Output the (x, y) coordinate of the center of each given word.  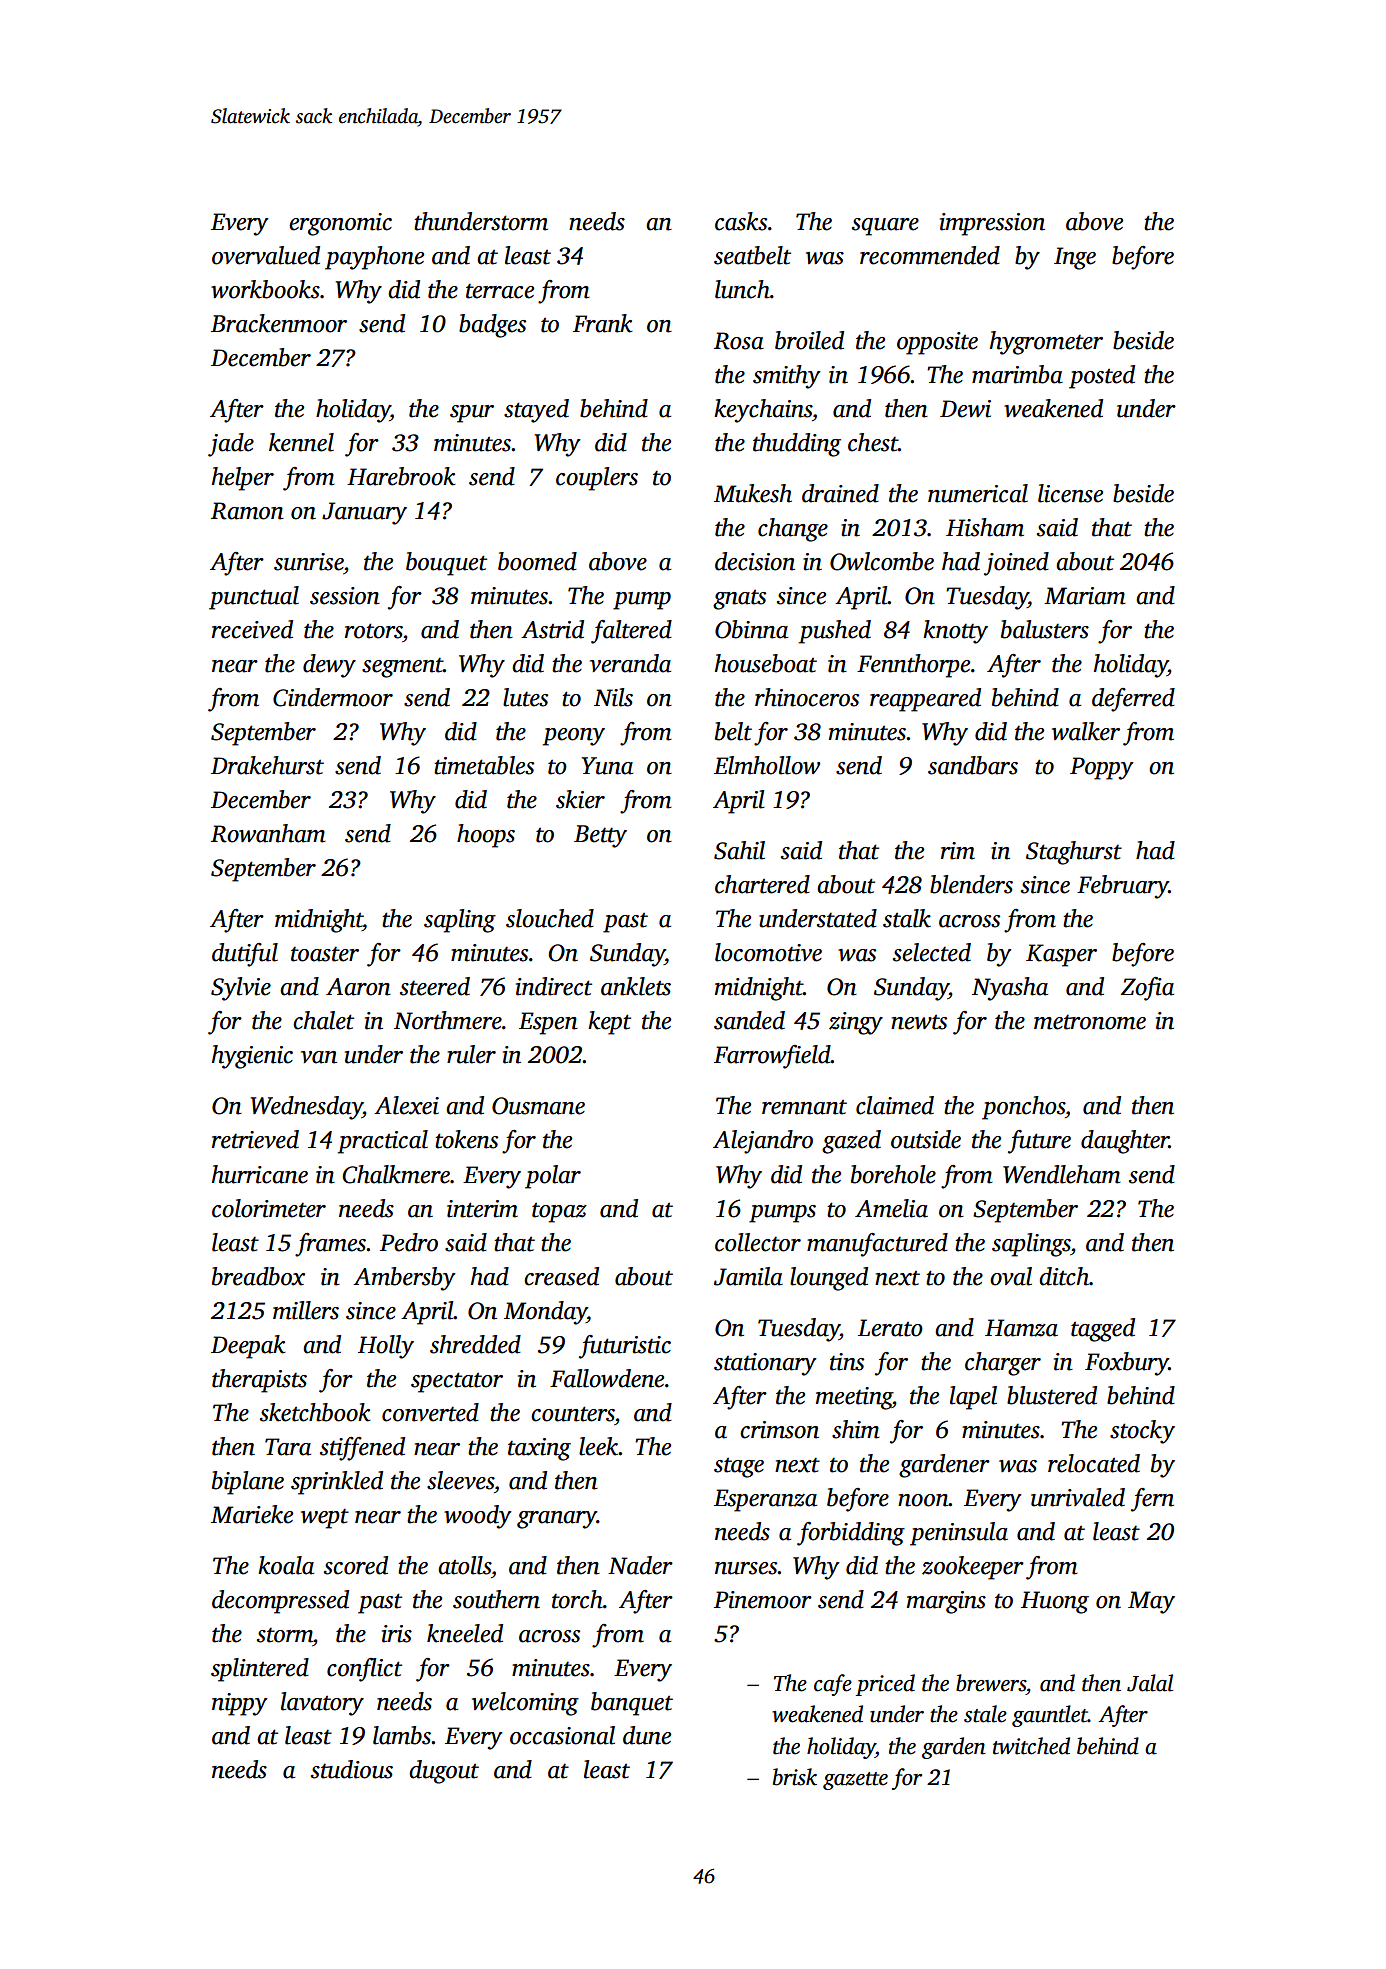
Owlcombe (882, 561)
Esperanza (765, 1500)
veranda (630, 663)
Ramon (247, 511)
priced (885, 1685)
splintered (260, 1670)
